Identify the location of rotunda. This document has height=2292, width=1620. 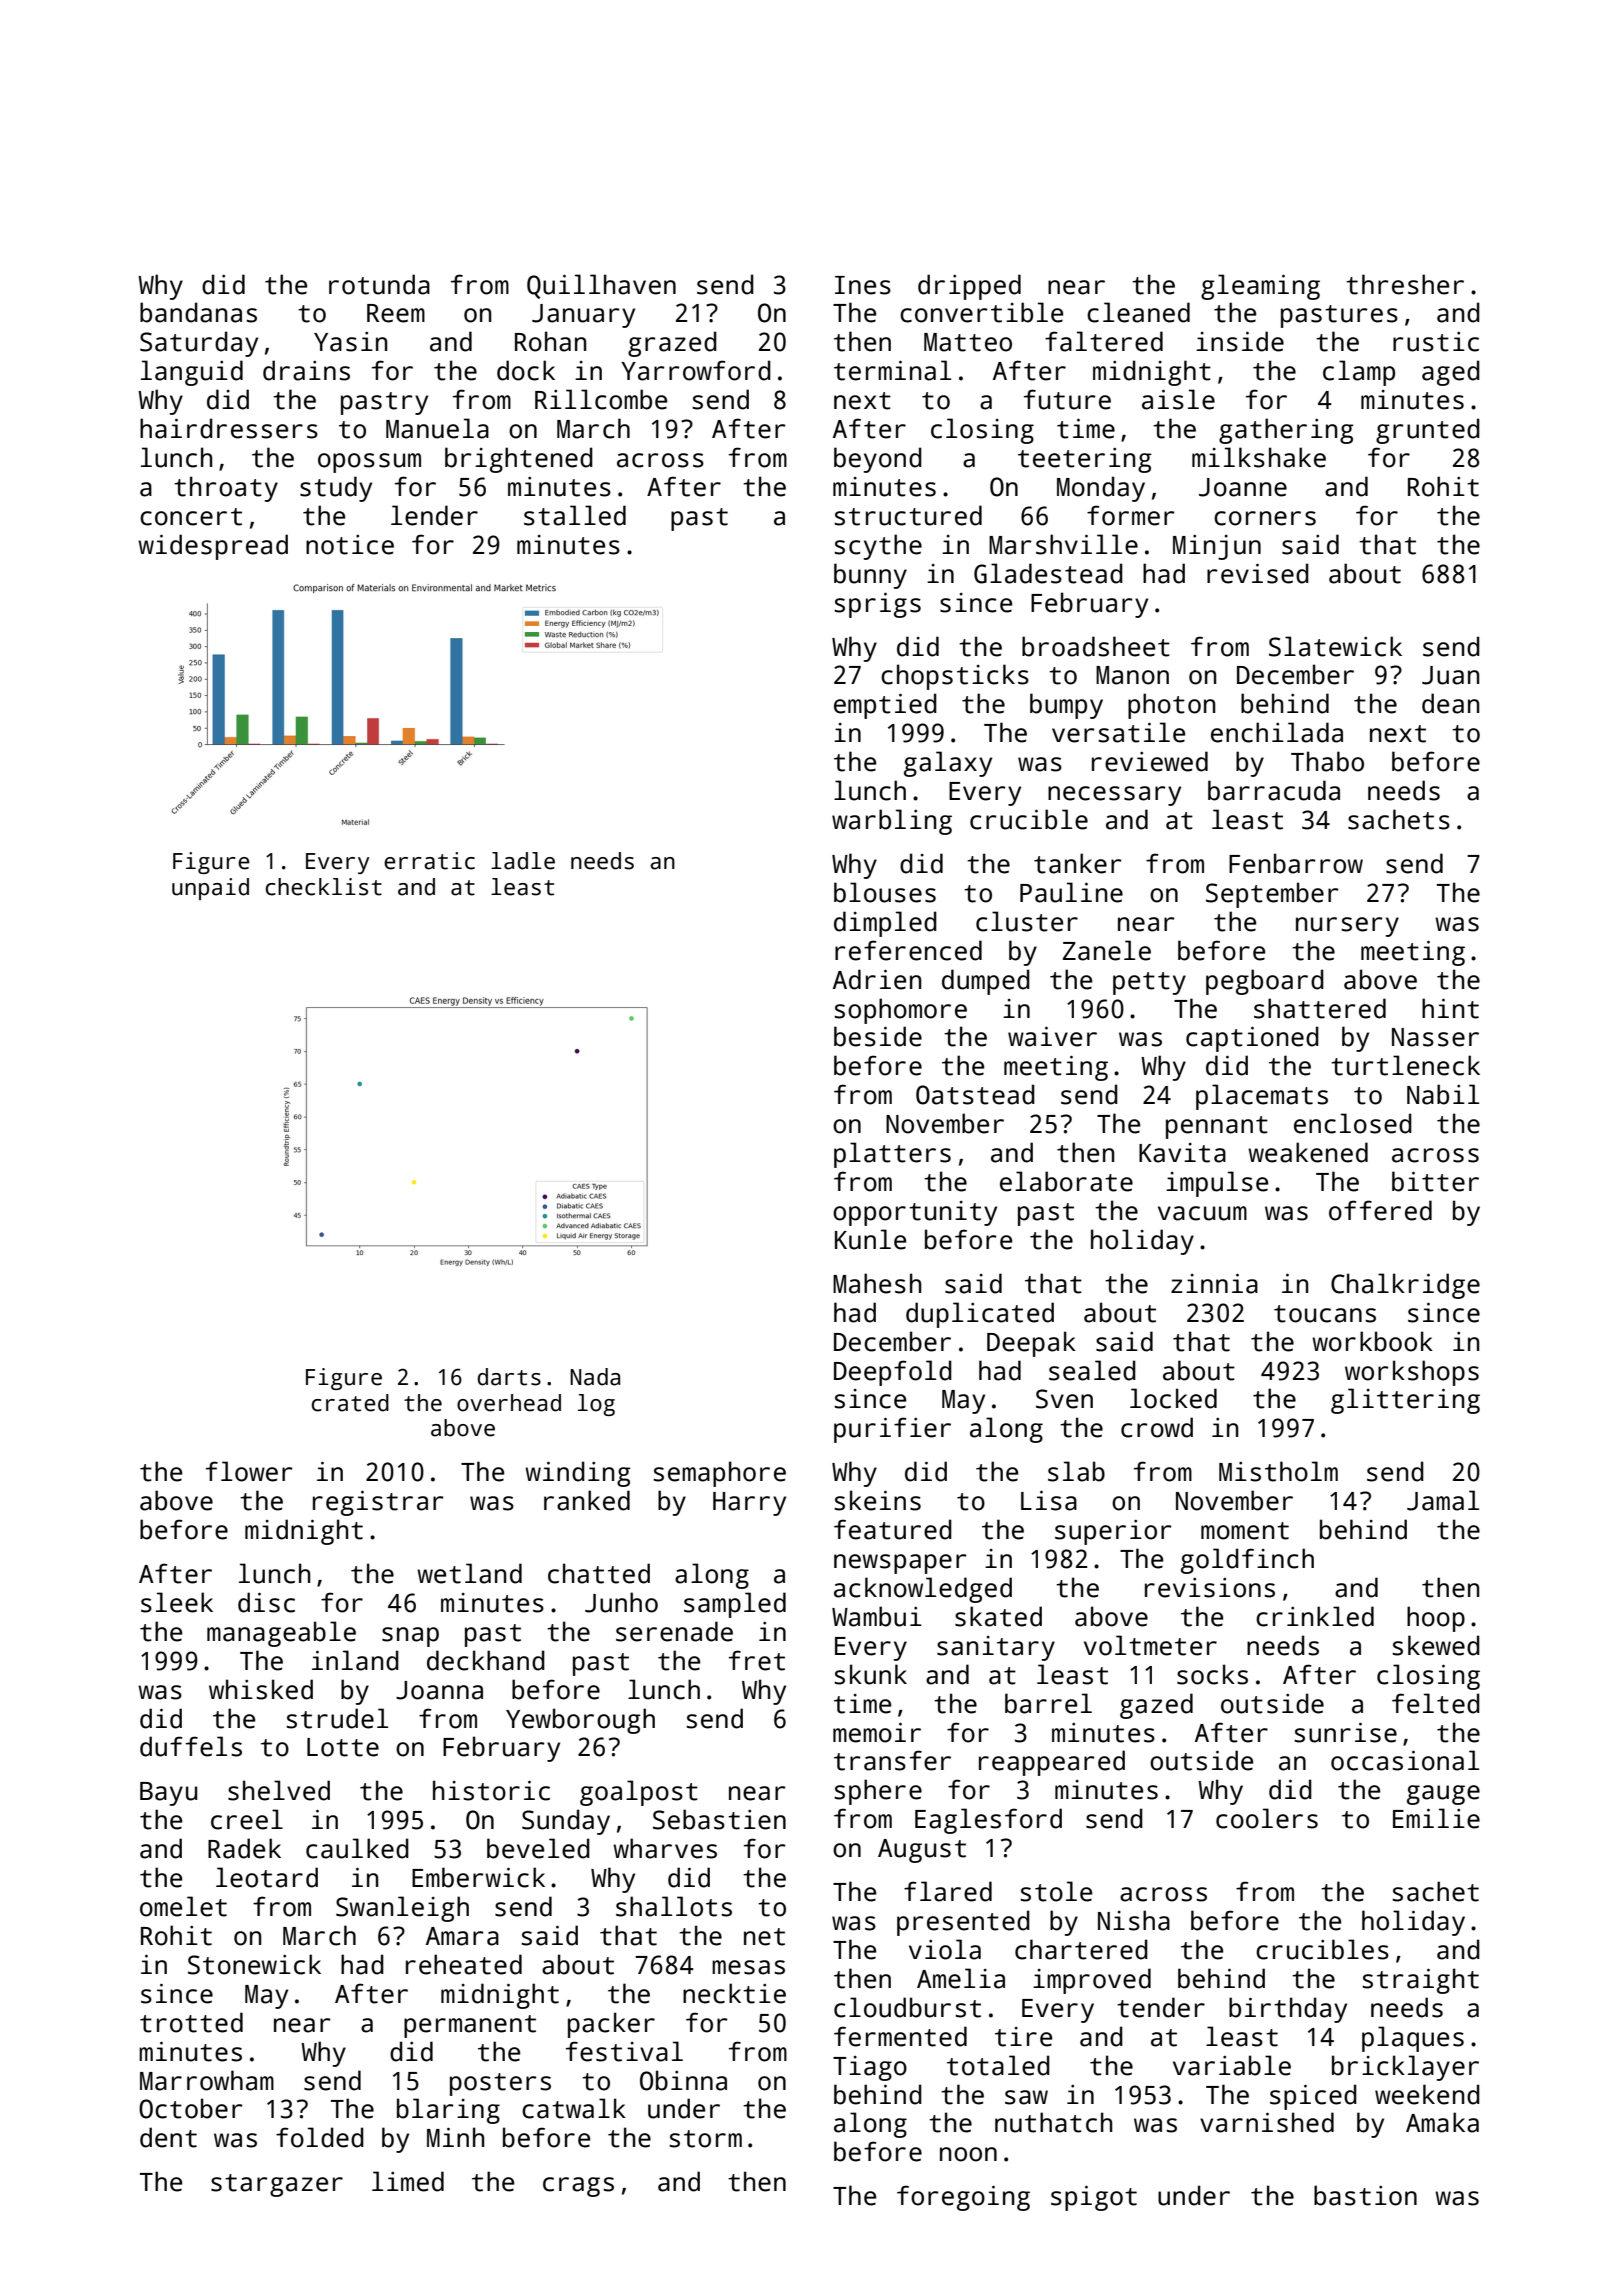
(379, 284).
